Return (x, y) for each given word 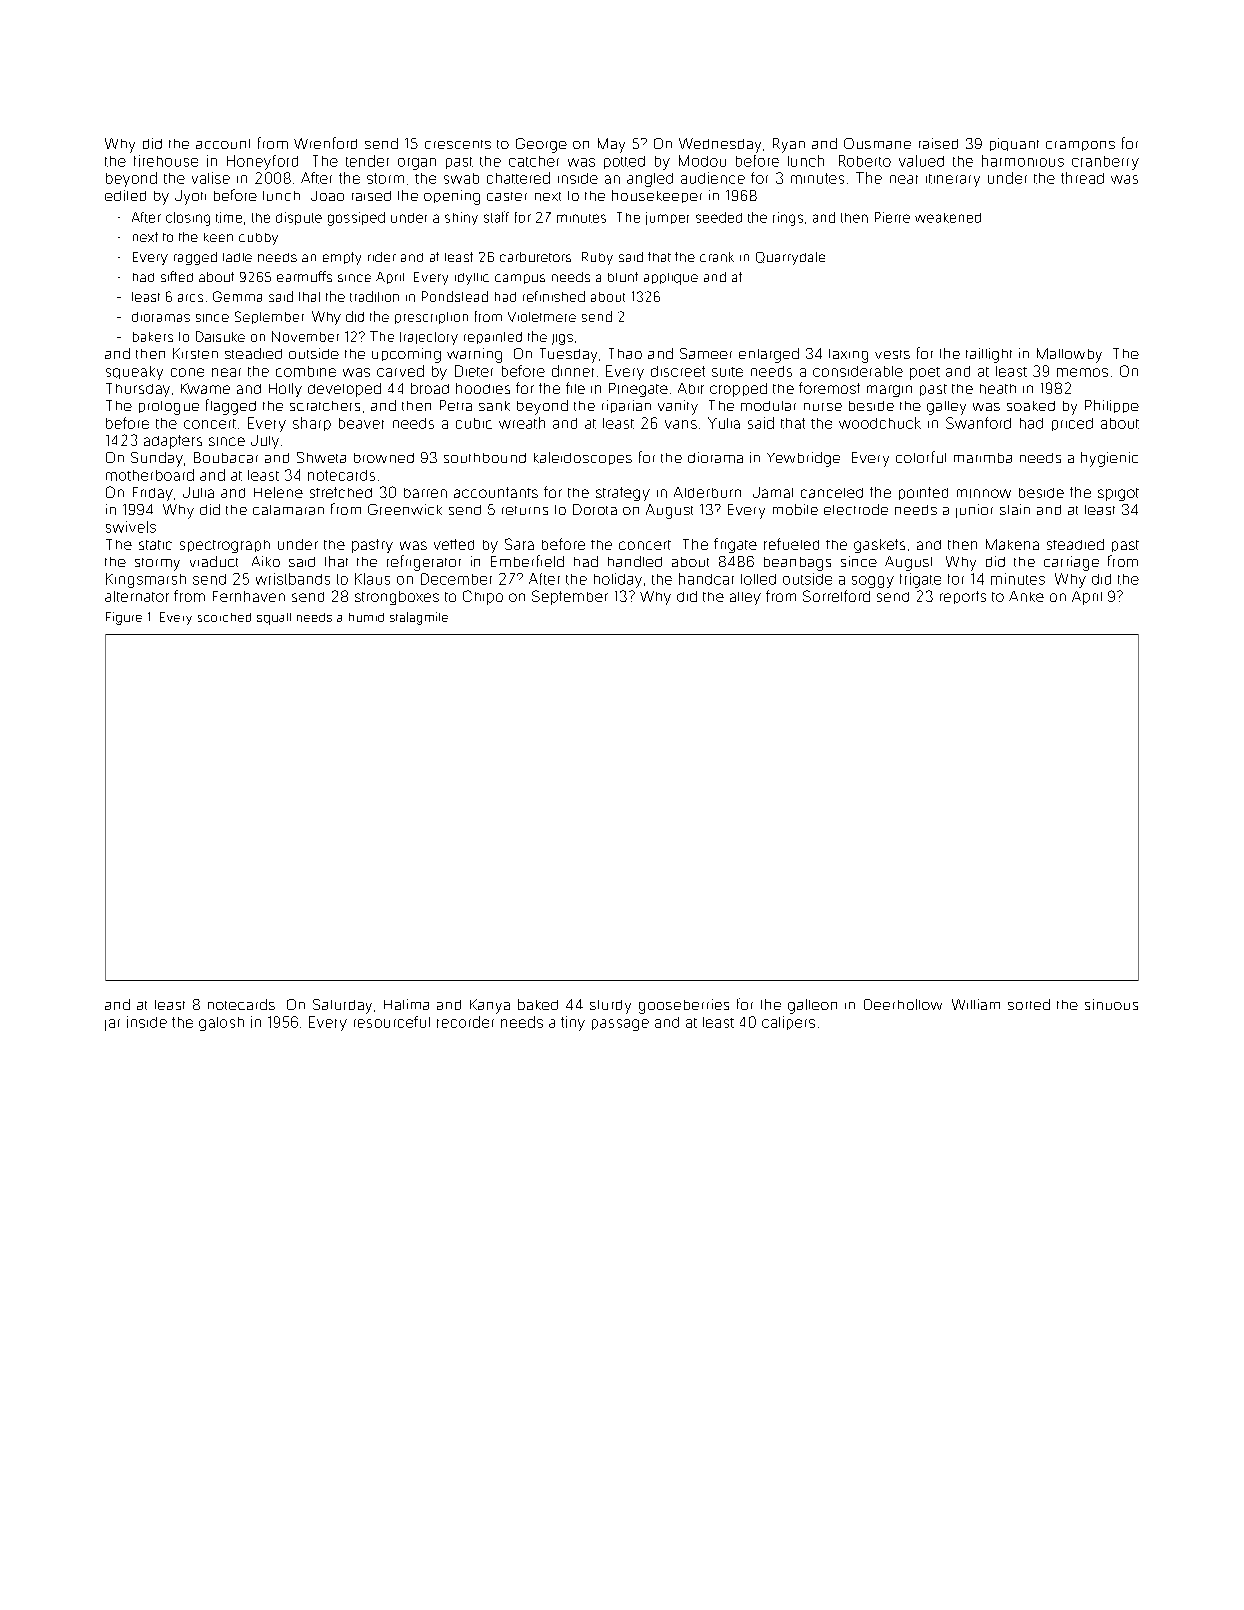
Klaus (372, 579)
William (976, 1004)
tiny (573, 1023)
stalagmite (419, 618)
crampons (1080, 146)
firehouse (166, 161)
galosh (221, 1024)
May (611, 145)
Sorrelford (836, 596)
